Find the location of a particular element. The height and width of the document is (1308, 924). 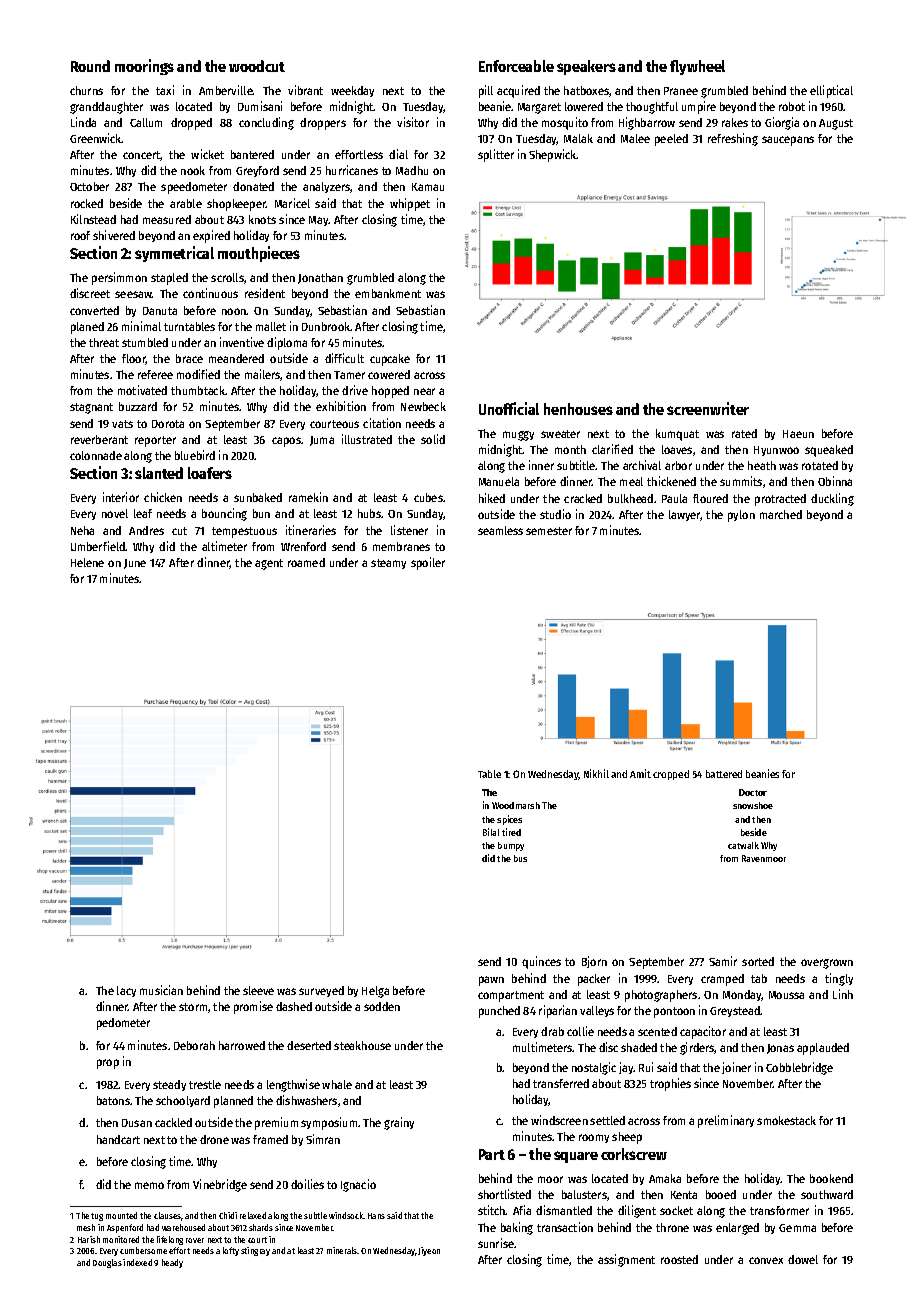

refreshing is located at coordinates (733, 139).
